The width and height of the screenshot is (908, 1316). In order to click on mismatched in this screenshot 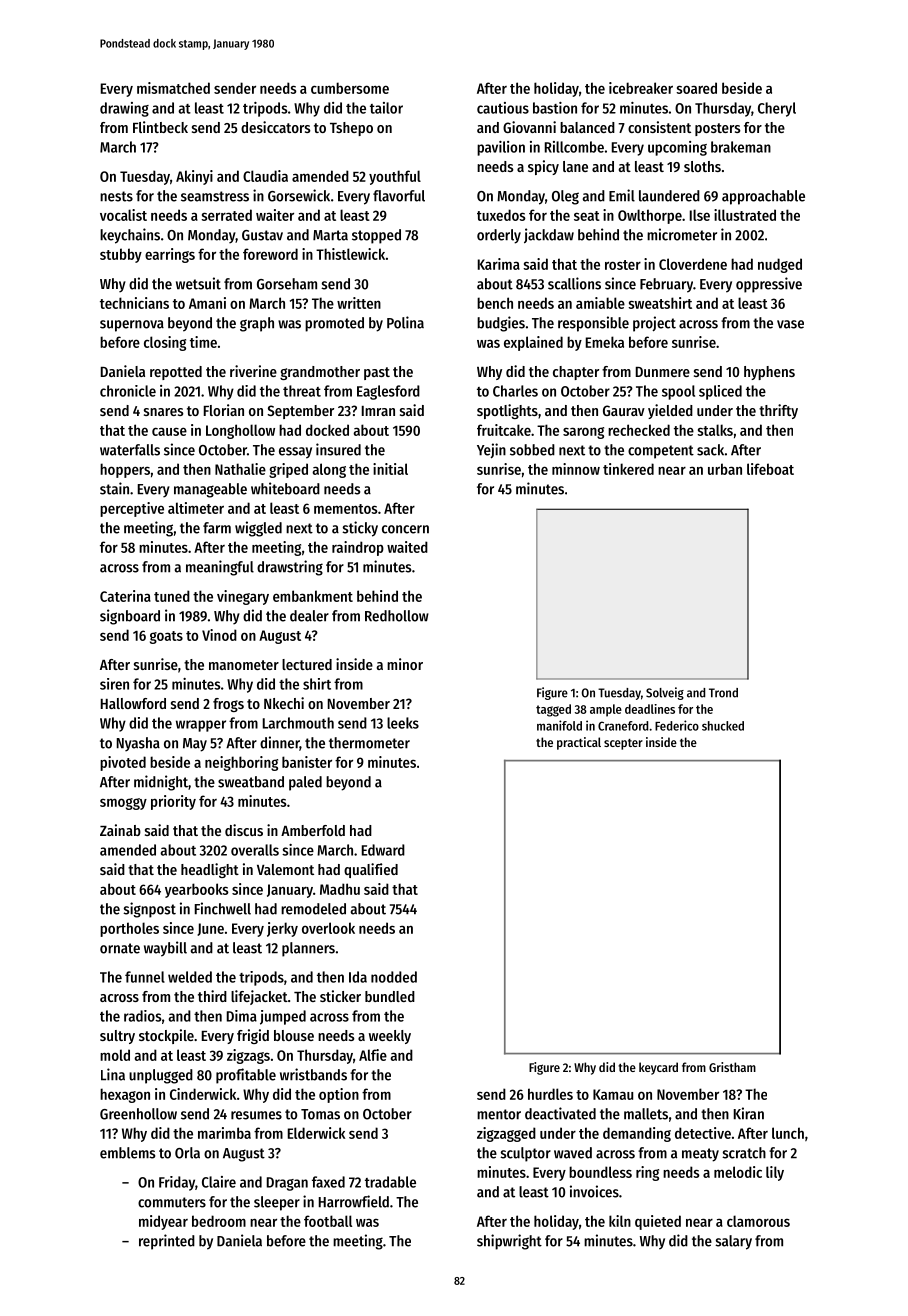, I will do `click(173, 88)`.
